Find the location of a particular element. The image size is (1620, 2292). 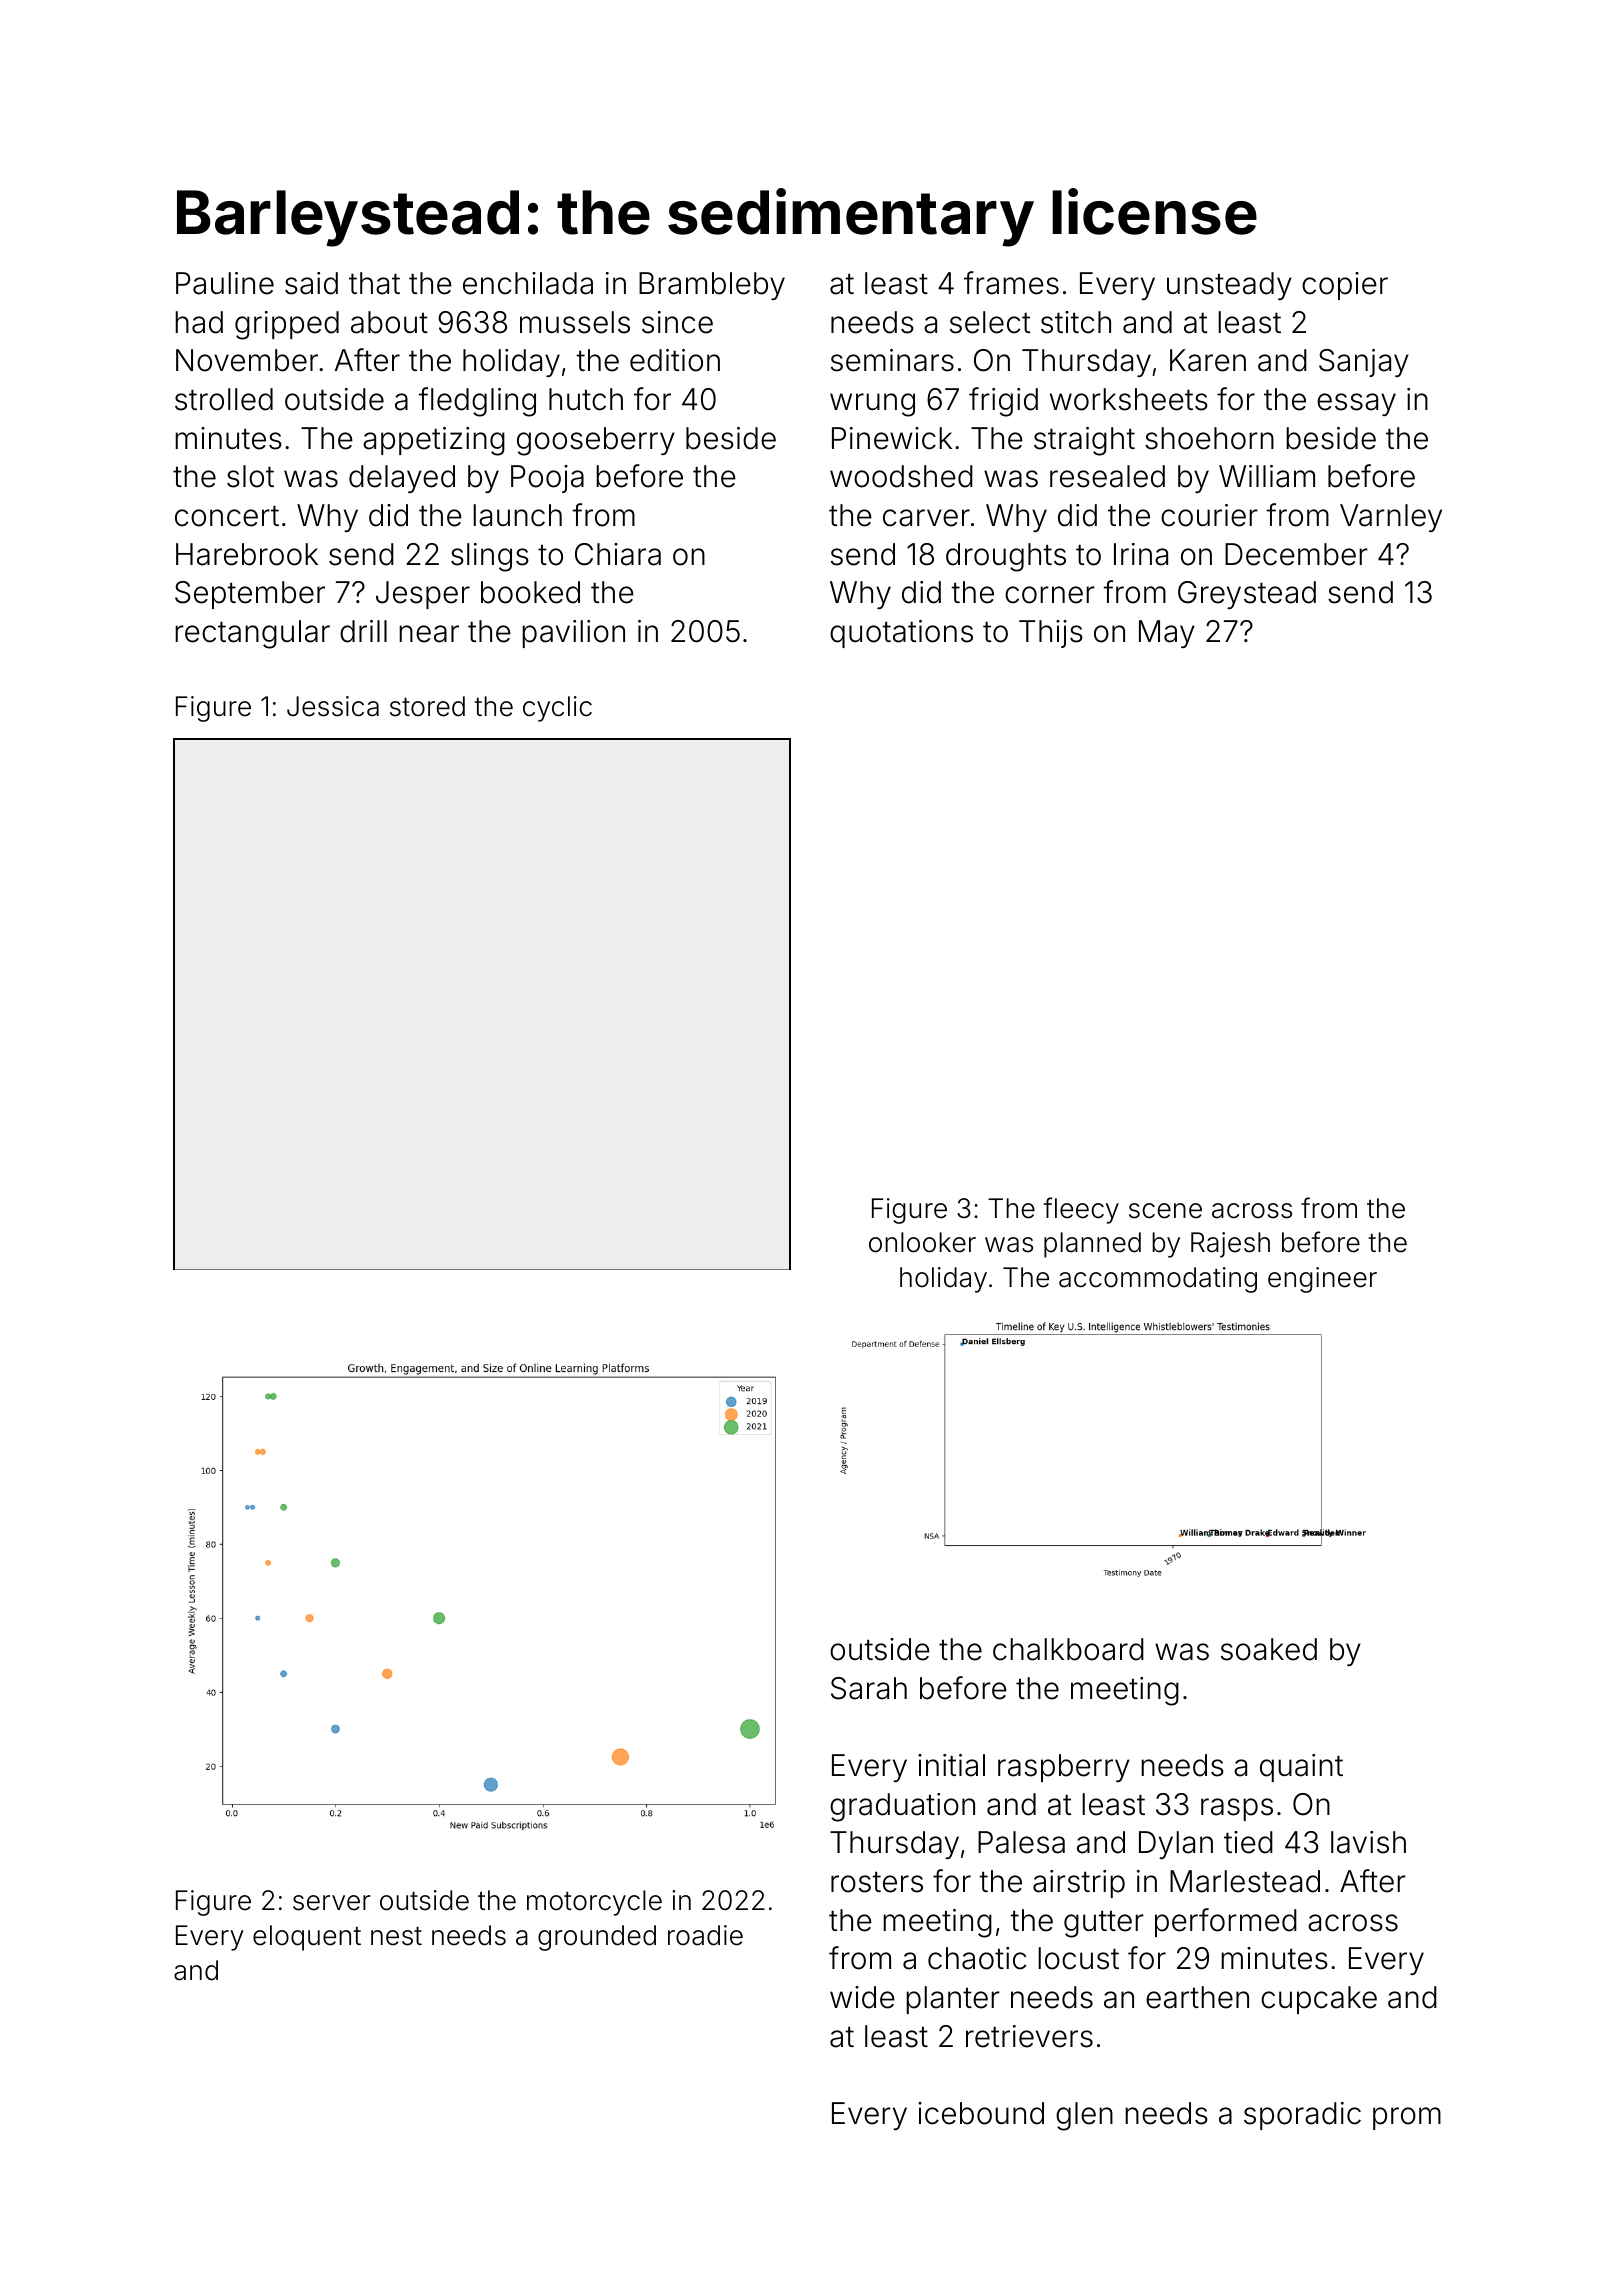

that is located at coordinates (374, 283).
